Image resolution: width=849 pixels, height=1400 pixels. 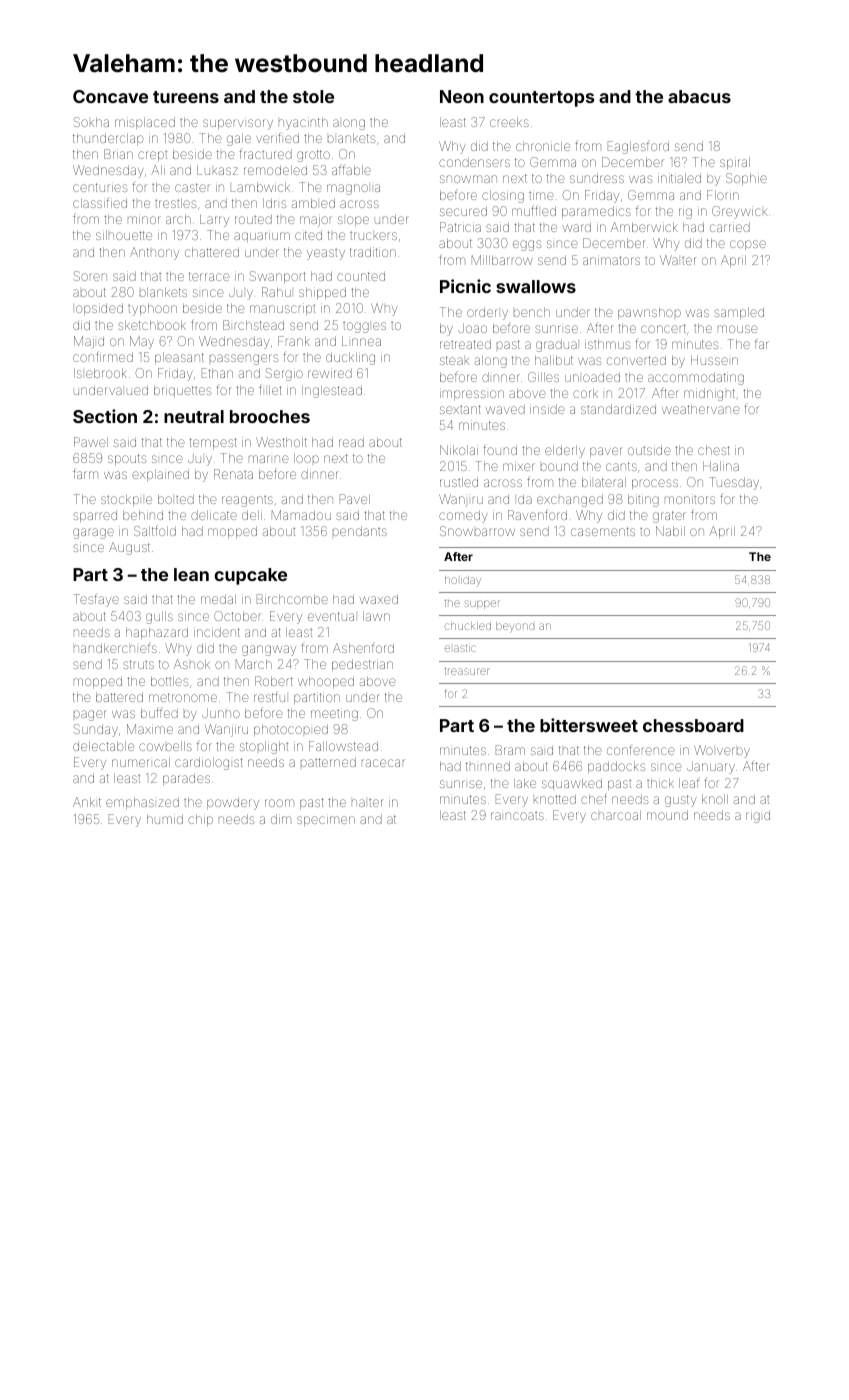 What do you see at coordinates (95, 516) in the screenshot?
I see `sparred` at bounding box center [95, 516].
